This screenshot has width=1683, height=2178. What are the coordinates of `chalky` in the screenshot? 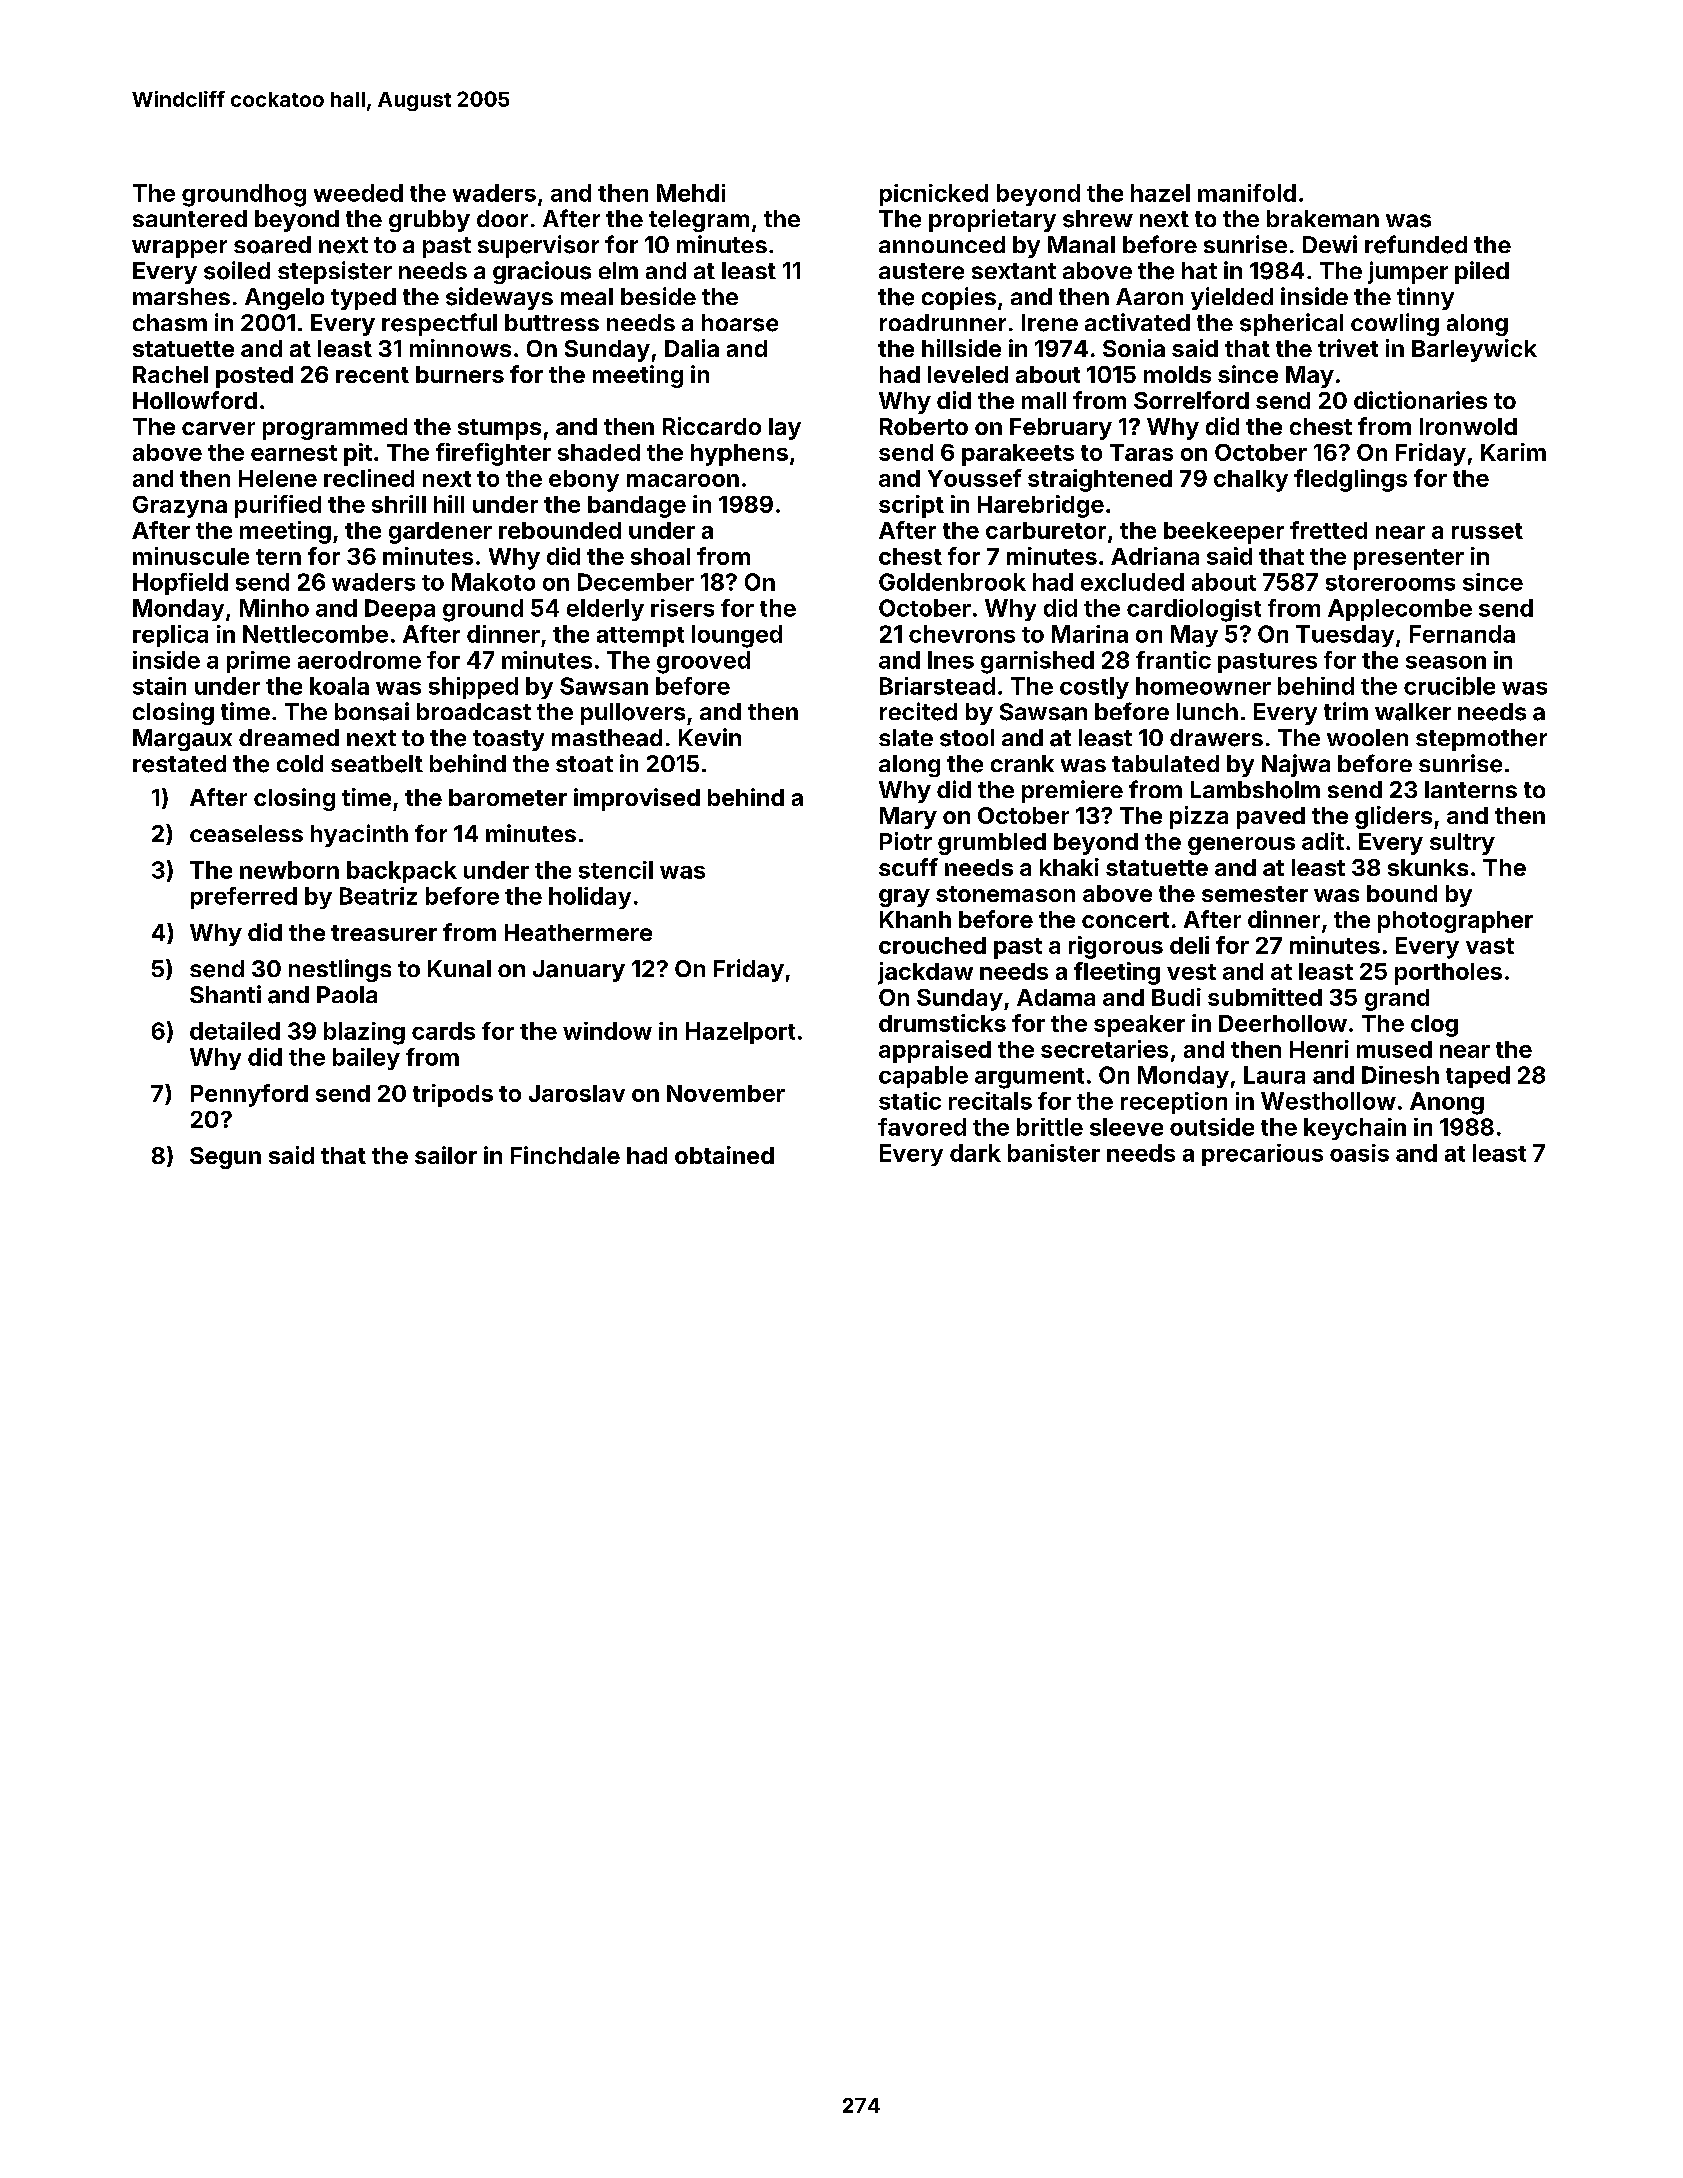 It's located at (1251, 481).
